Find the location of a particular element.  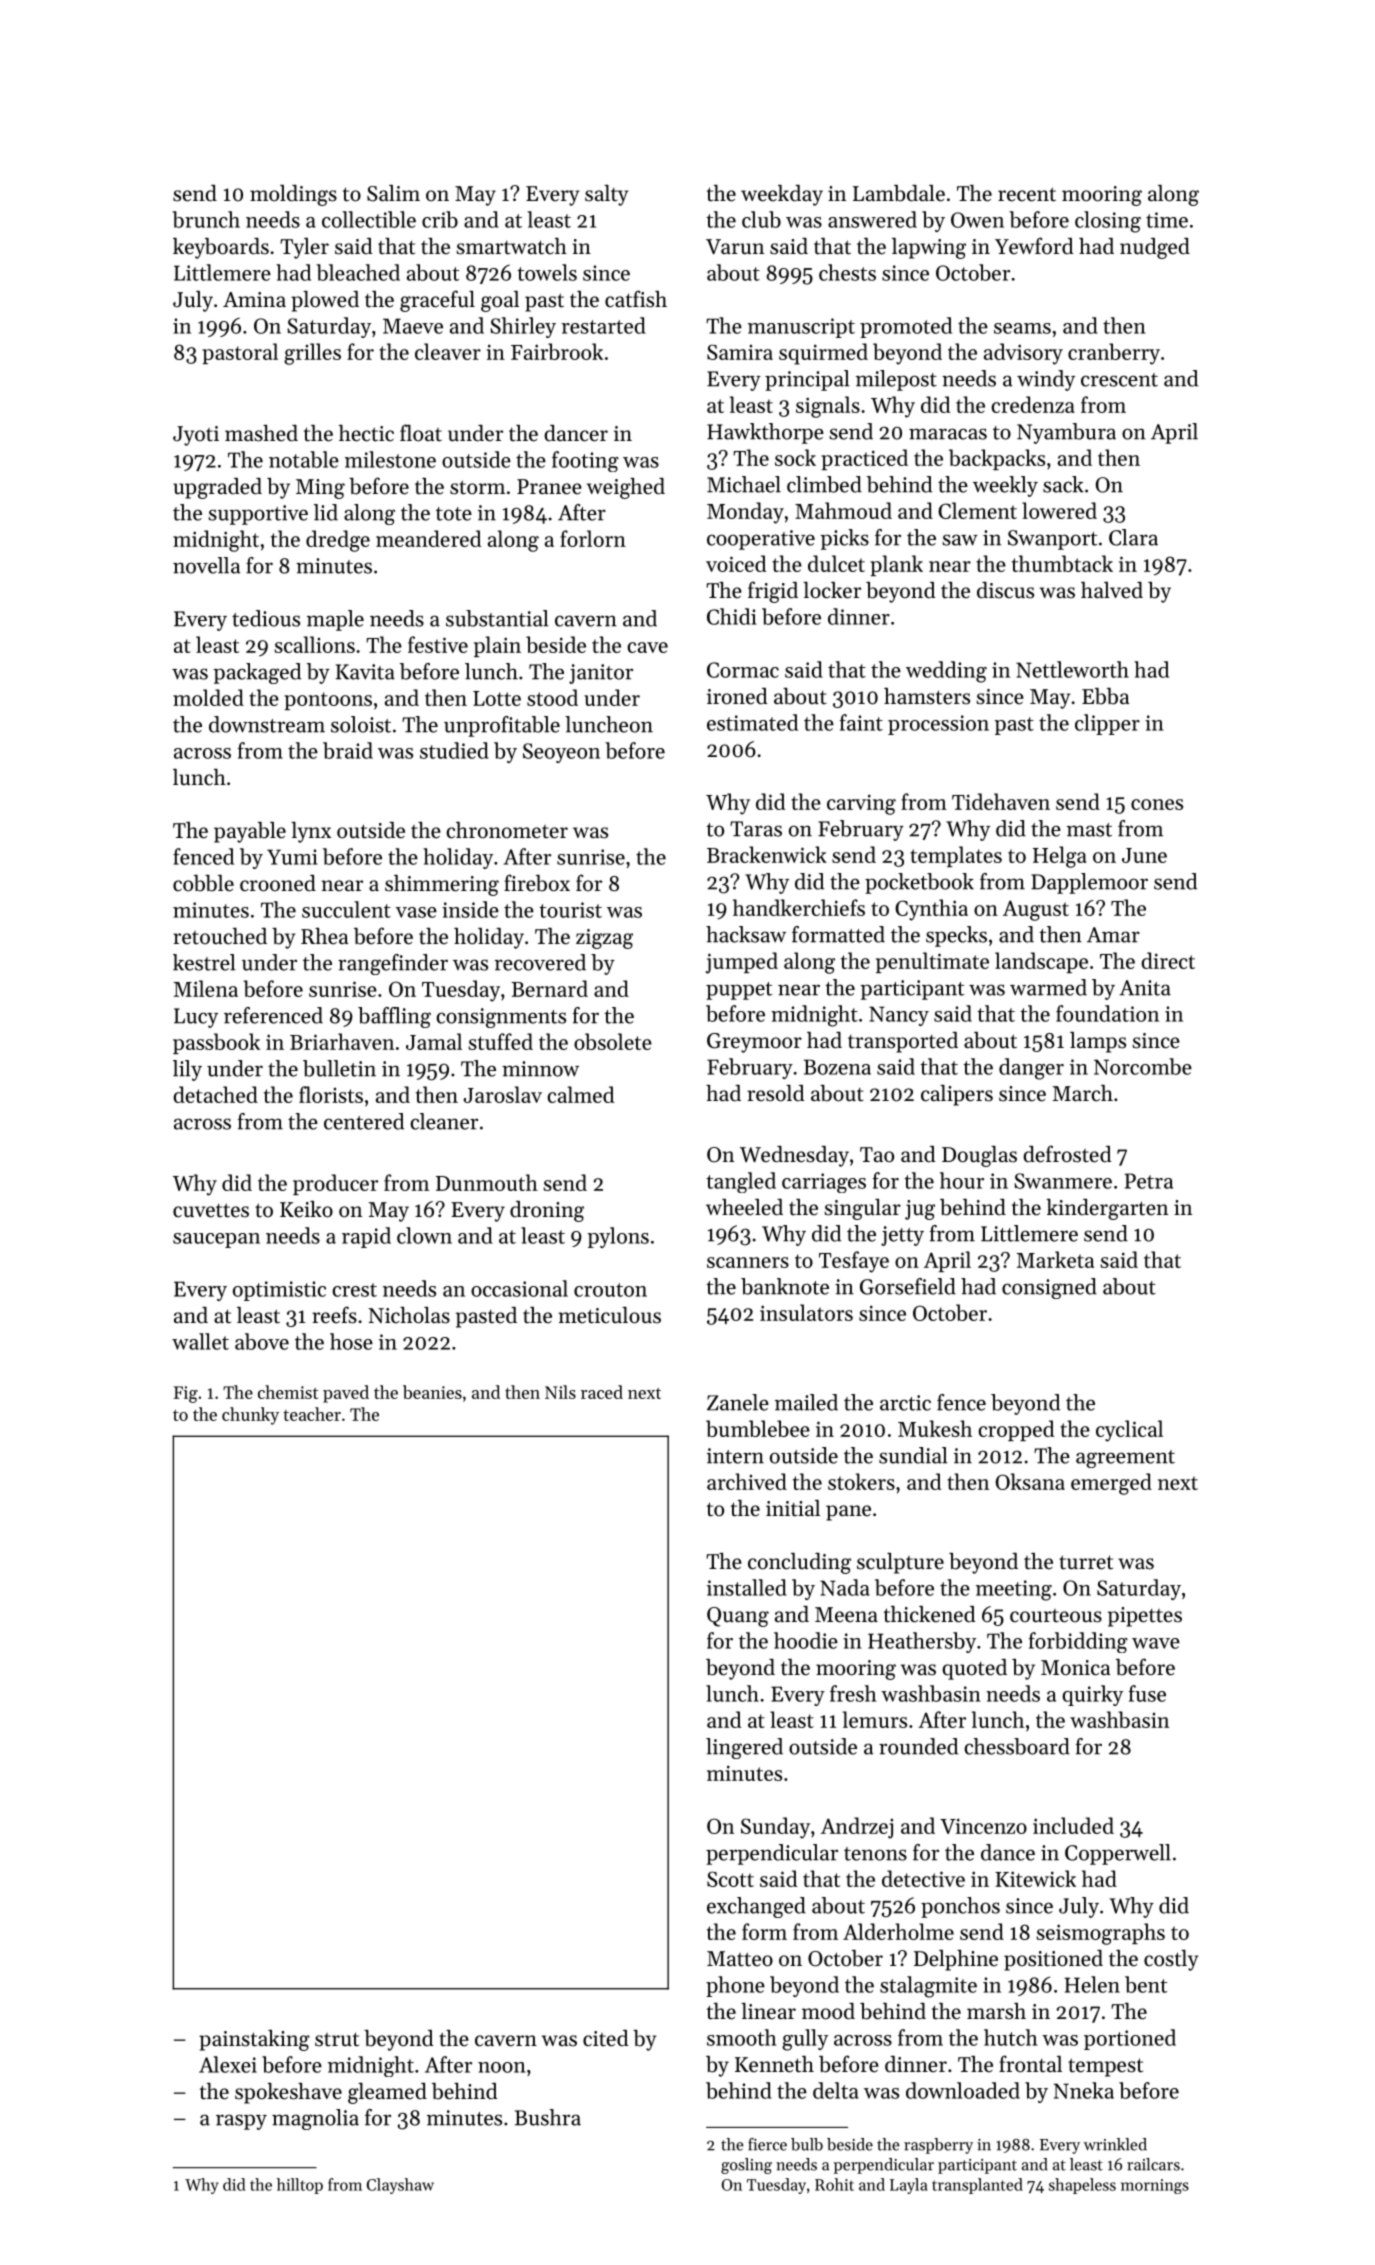

Clayshaw is located at coordinates (400, 2186).
